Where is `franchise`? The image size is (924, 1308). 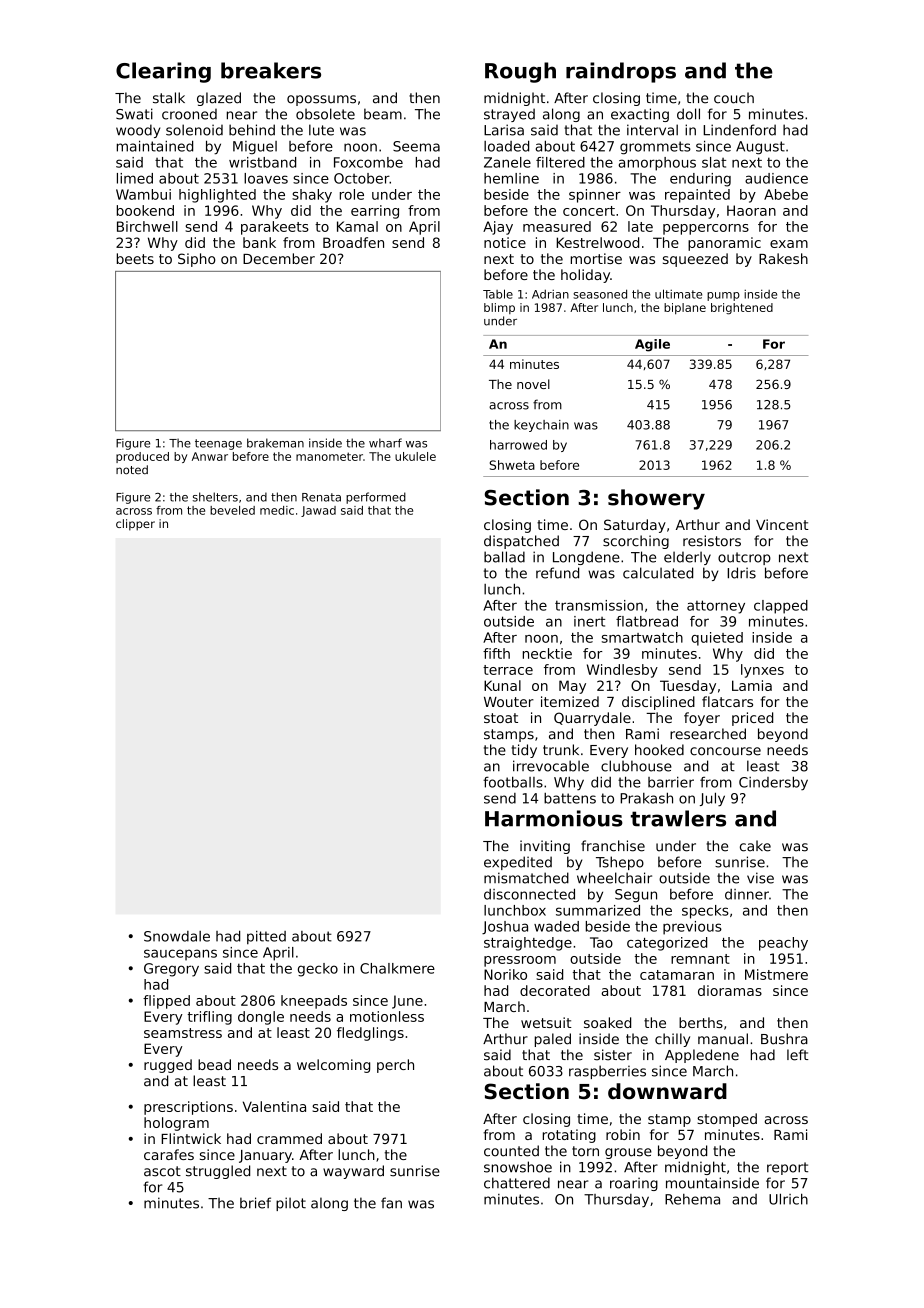
franchise is located at coordinates (613, 846).
